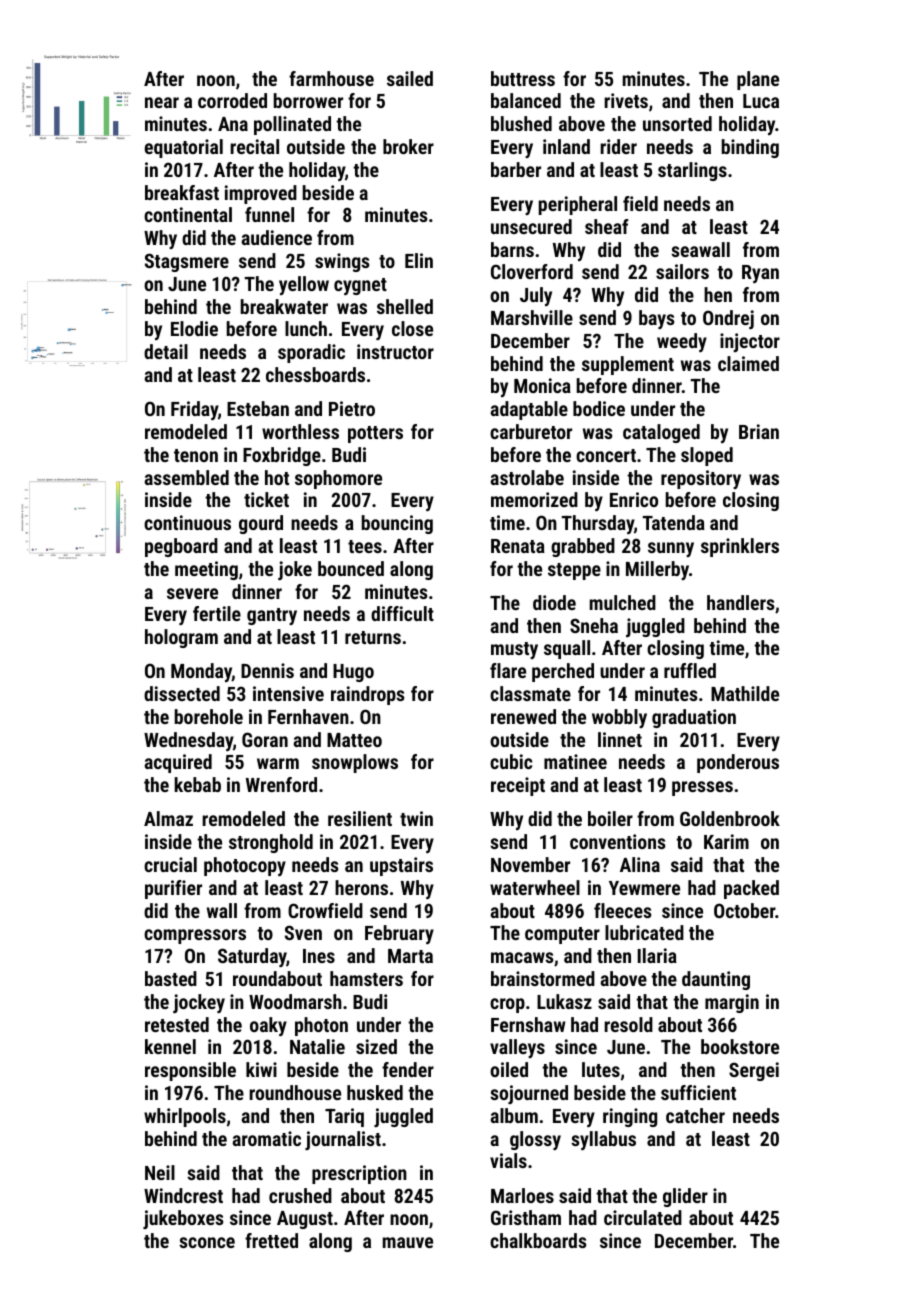 Image resolution: width=924 pixels, height=1311 pixels. Describe the element at coordinates (183, 1195) in the document. I see `Windcrest` at that location.
